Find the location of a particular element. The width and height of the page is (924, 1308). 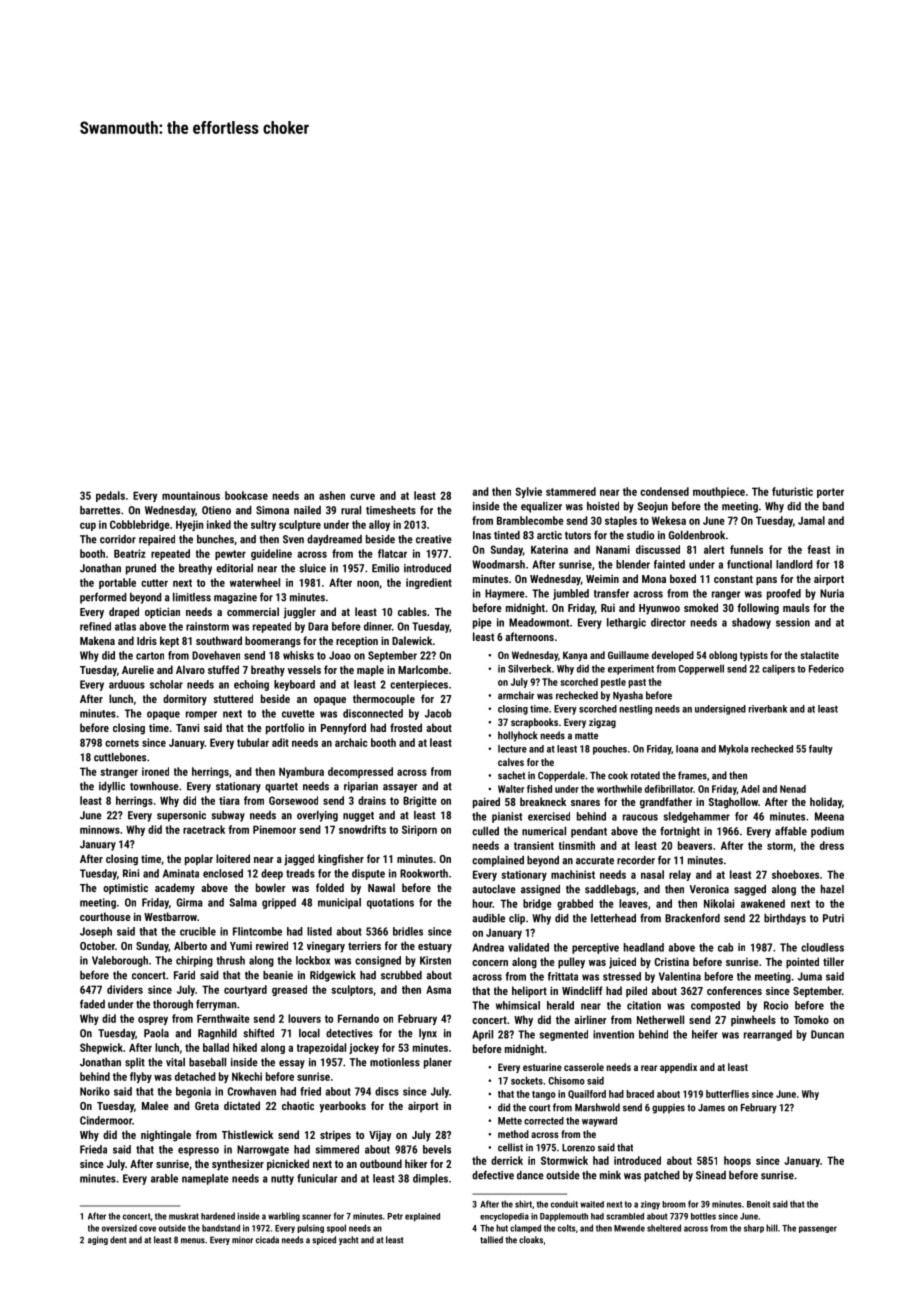

Asma is located at coordinates (438, 989).
